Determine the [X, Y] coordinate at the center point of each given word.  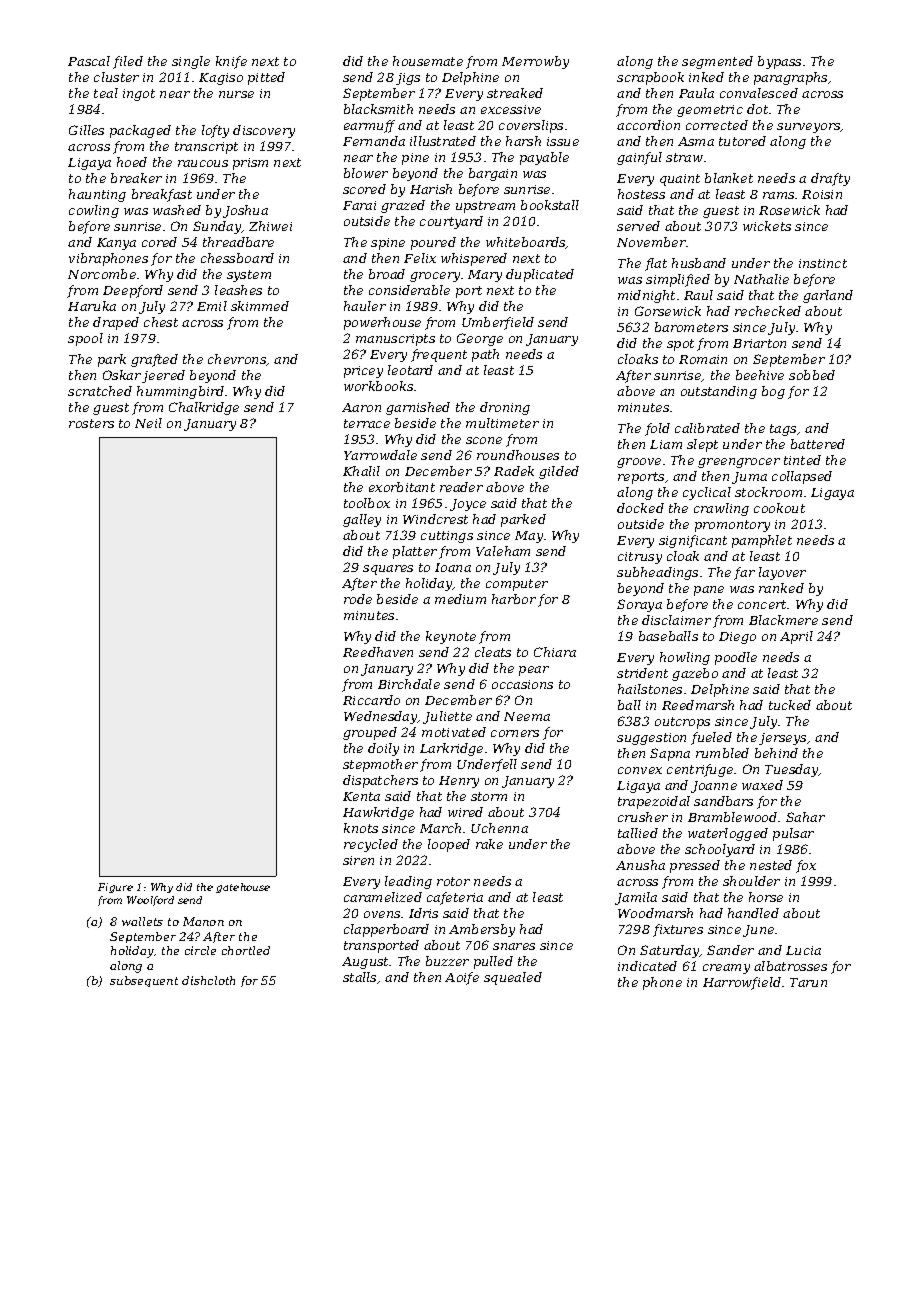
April [796, 637]
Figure [115, 888]
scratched [100, 391]
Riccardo [371, 700]
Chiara [555, 652]
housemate [428, 61]
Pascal [89, 61]
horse [766, 897]
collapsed [802, 477]
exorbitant [402, 487]
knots [361, 828]
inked [706, 77]
